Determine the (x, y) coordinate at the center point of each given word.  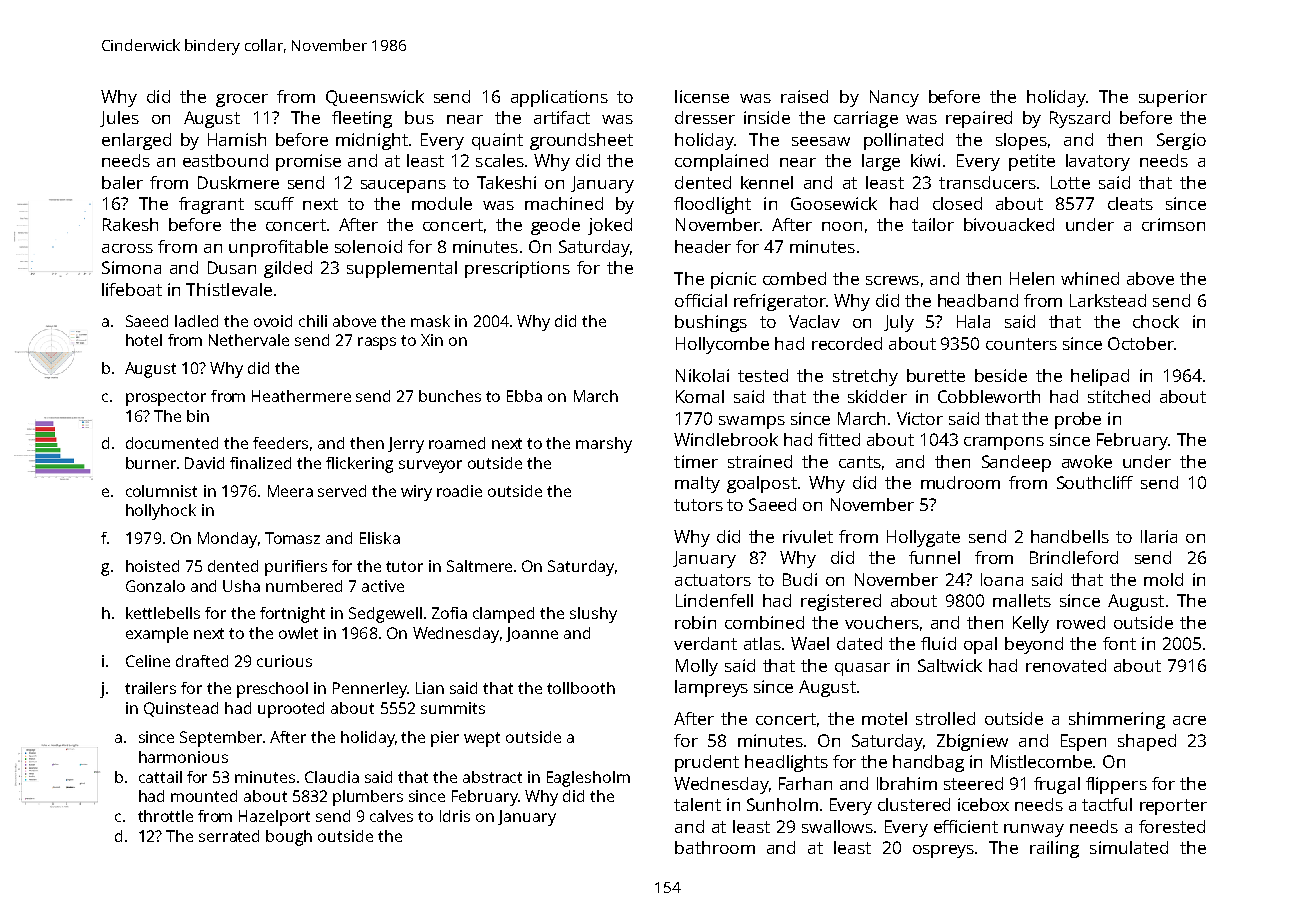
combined (764, 622)
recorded (847, 343)
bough (289, 838)
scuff (274, 203)
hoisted (152, 566)
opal (980, 645)
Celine (148, 661)
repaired (979, 119)
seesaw (821, 141)
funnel (934, 557)
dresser (705, 117)
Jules (119, 119)
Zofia (449, 613)
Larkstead (1108, 300)
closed (957, 203)
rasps (377, 343)
